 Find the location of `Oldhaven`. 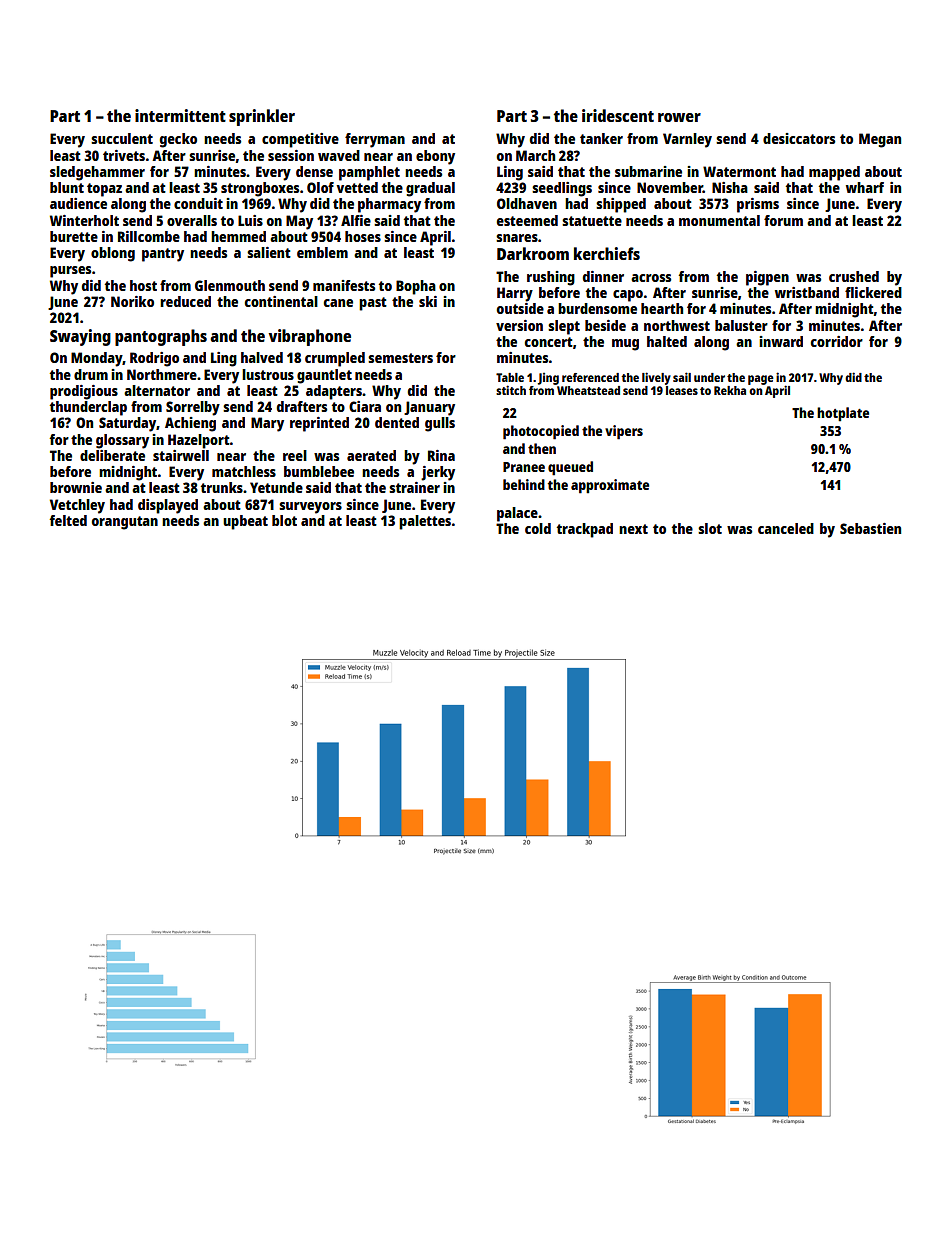

Oldhaven is located at coordinates (527, 203).
